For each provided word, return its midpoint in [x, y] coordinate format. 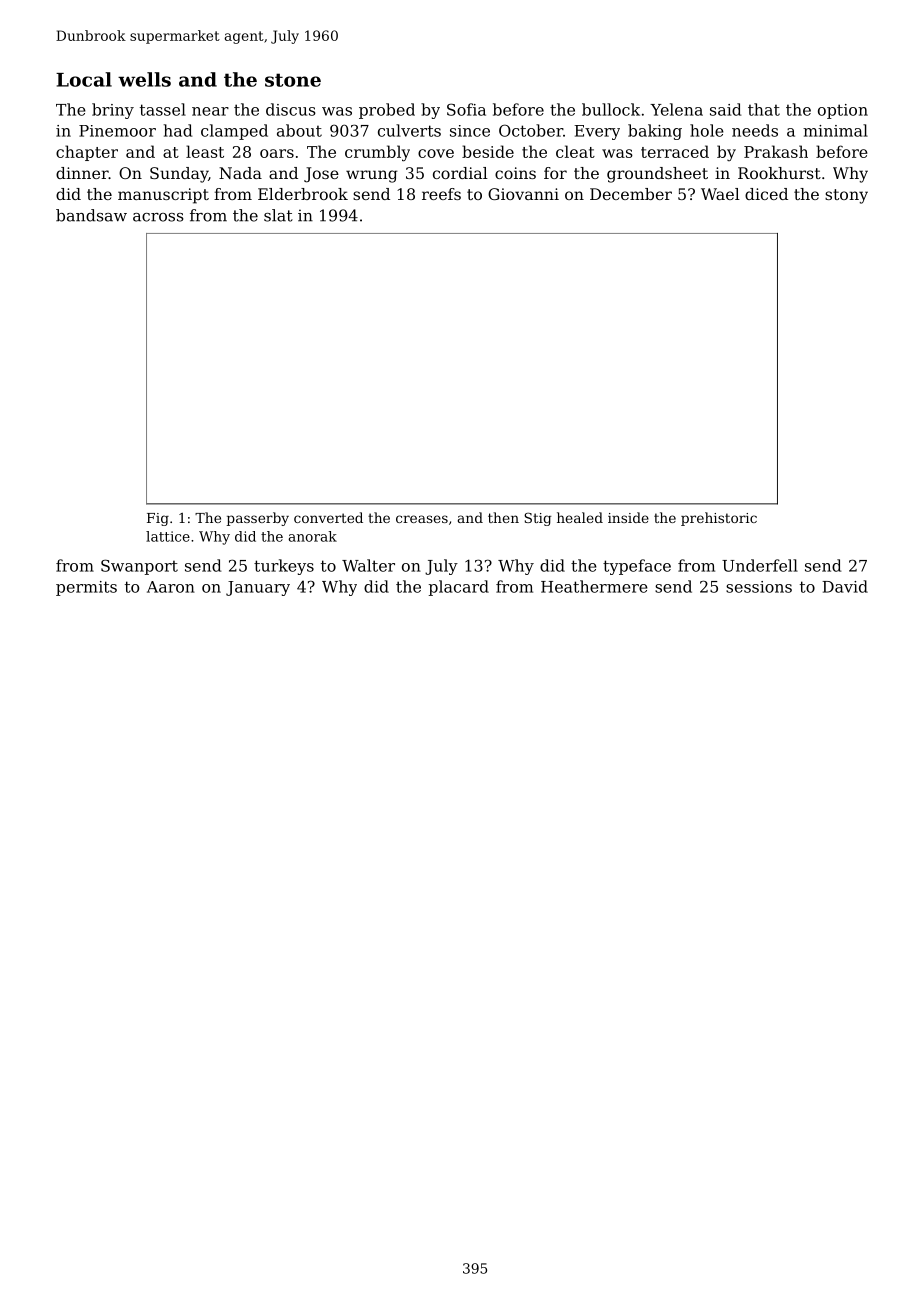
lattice [168, 536]
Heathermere [594, 586]
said [725, 109]
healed [580, 517]
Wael [720, 194]
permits [86, 588]
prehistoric [719, 519]
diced [766, 194]
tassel [163, 109]
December [631, 194]
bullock [611, 109]
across [158, 217]
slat [278, 215]
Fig [158, 519]
